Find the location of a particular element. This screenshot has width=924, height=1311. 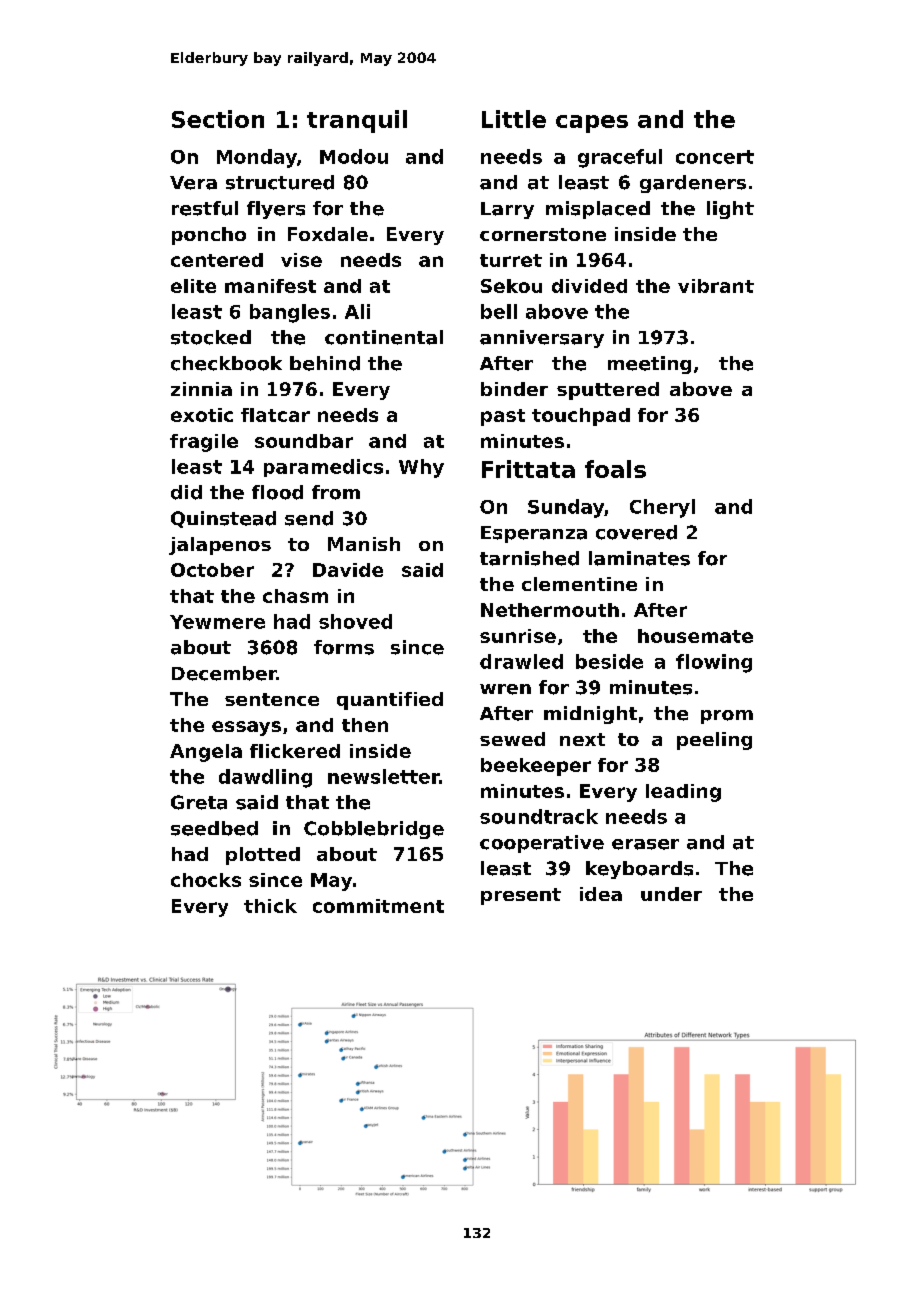

essays is located at coordinates (246, 728).
